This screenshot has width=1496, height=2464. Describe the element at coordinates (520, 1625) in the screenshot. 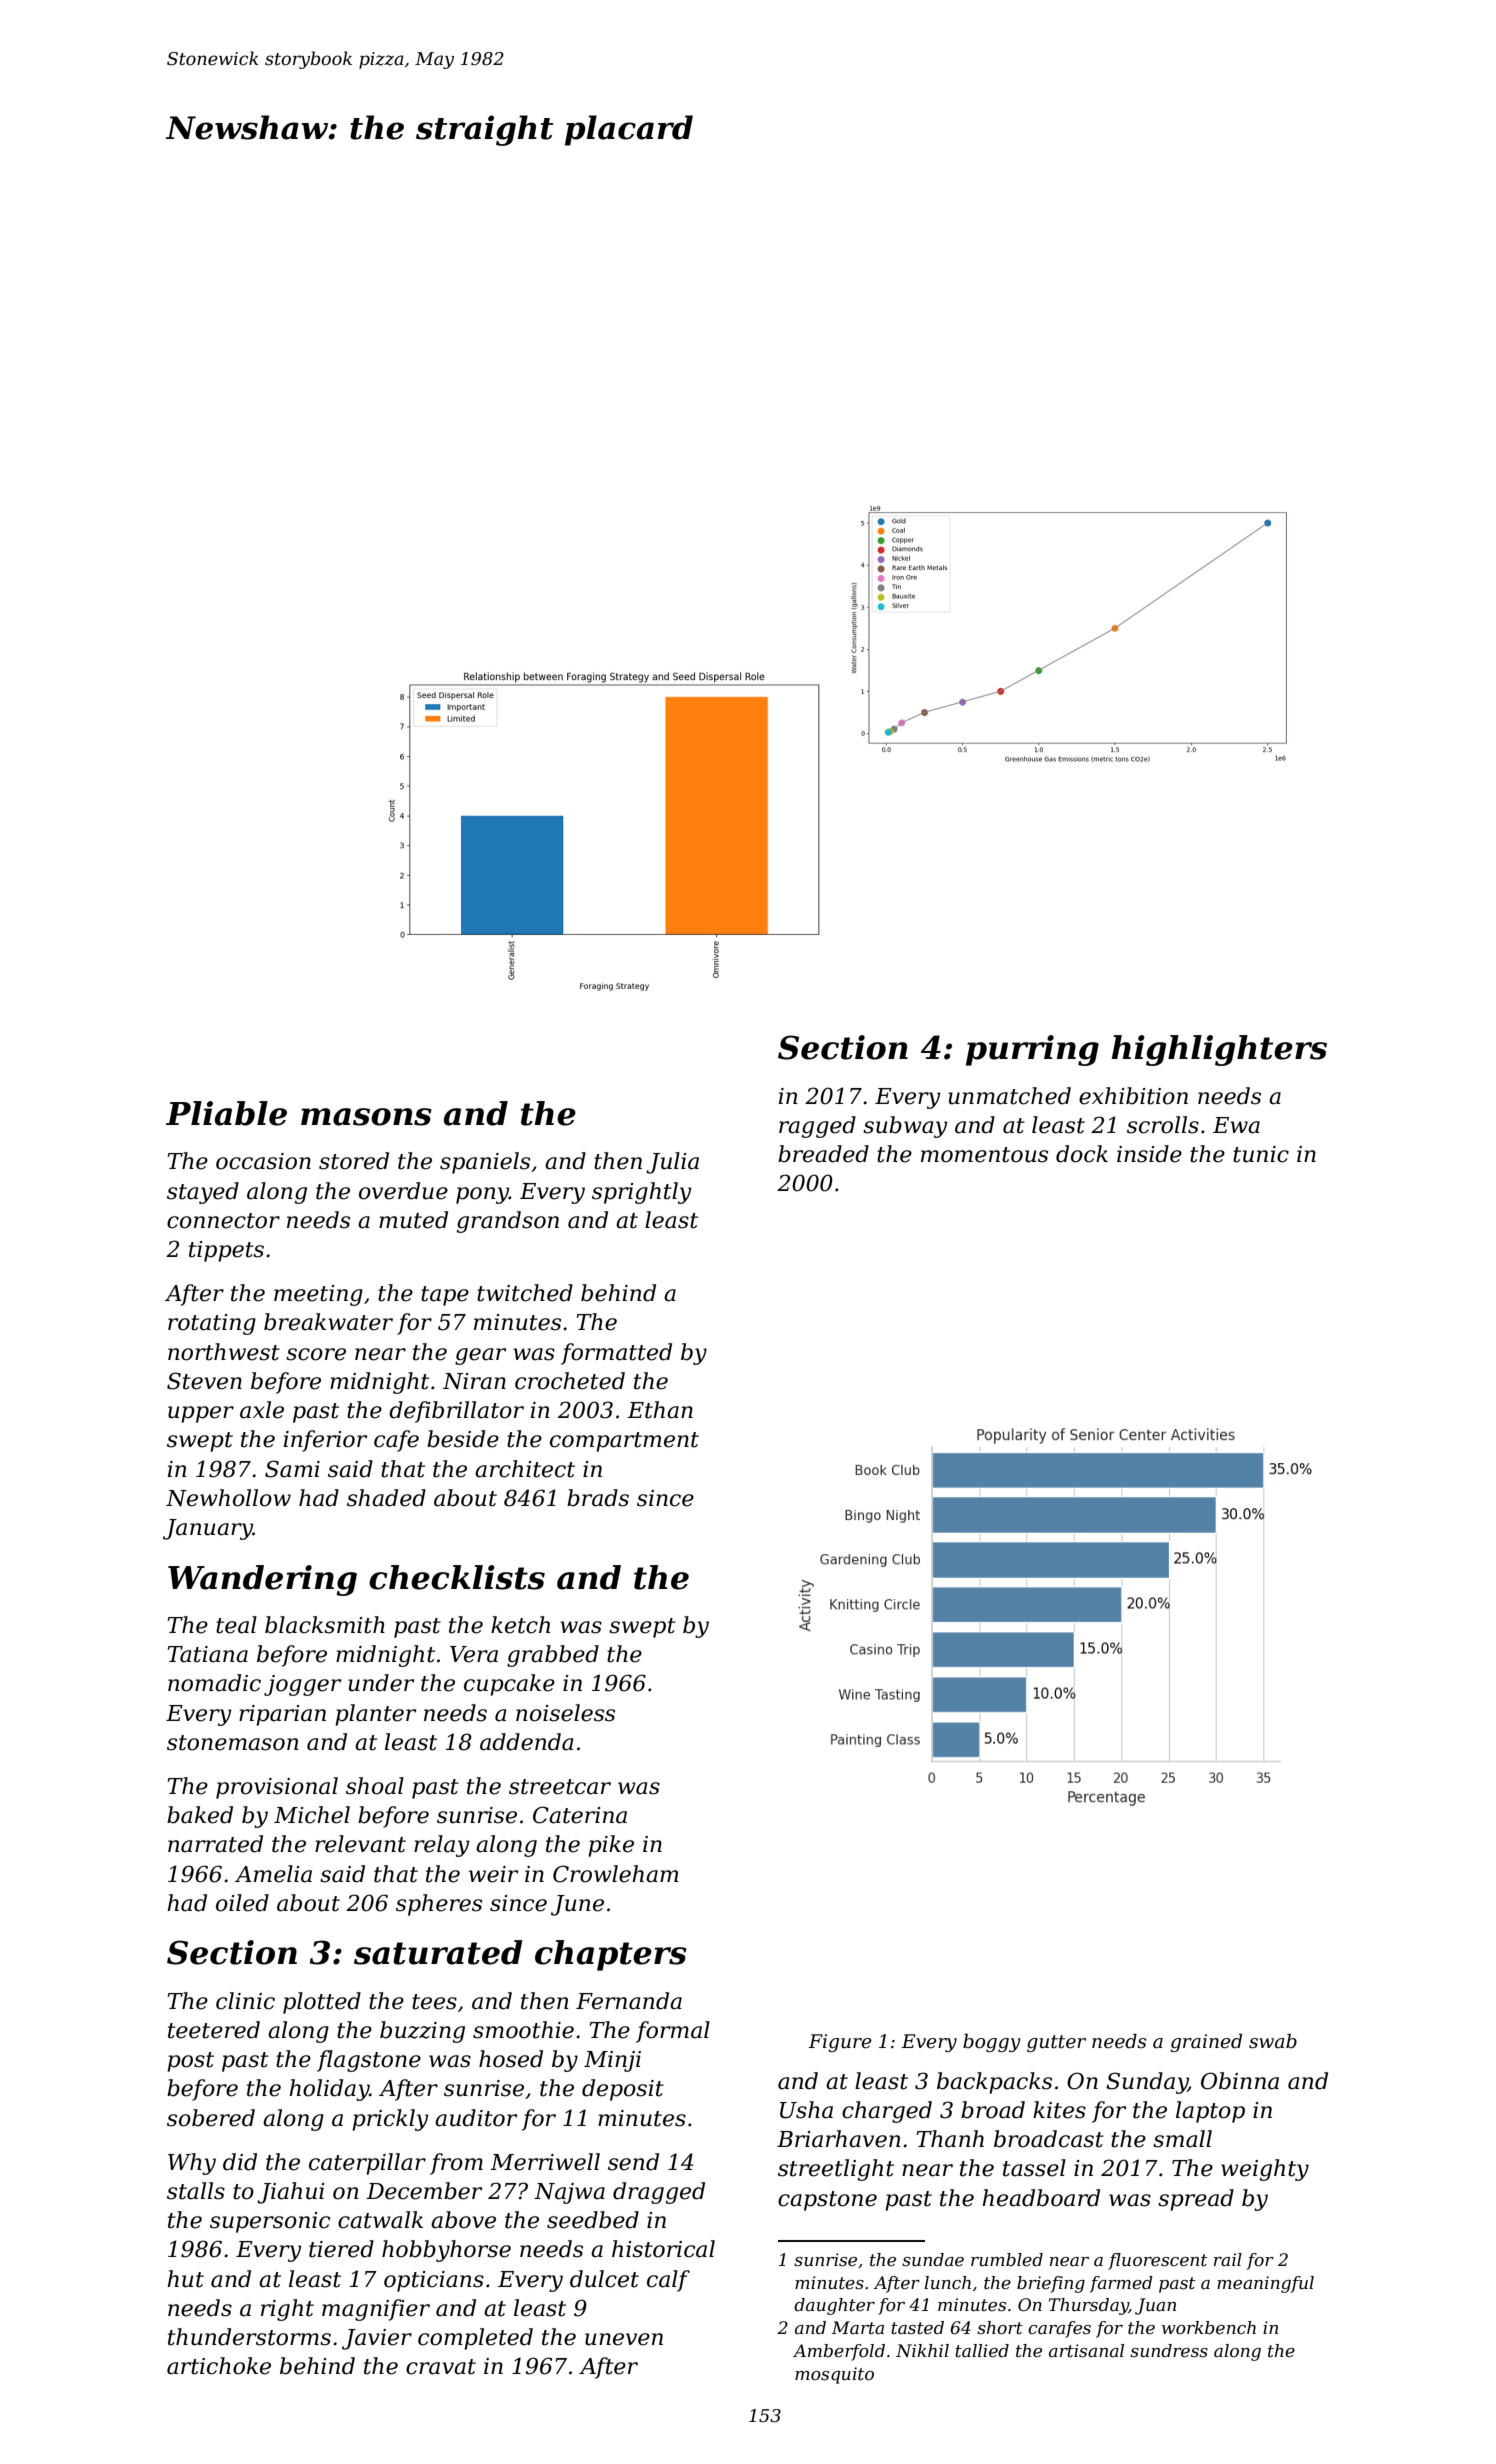

I see `ketch` at that location.
